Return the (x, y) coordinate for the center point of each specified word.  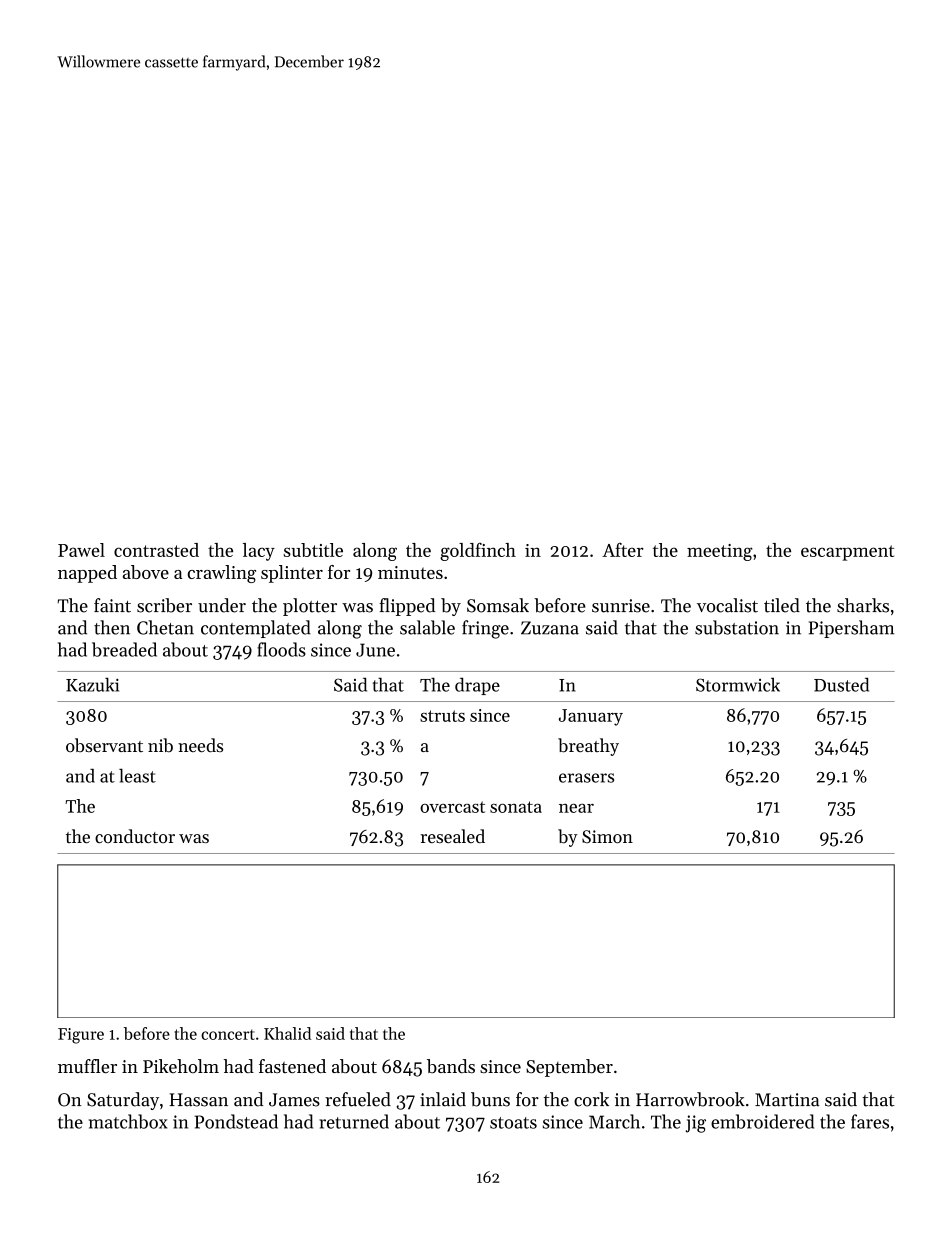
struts (442, 716)
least (137, 775)
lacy (259, 552)
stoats (513, 1123)
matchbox (128, 1121)
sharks (863, 605)
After (623, 550)
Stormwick (738, 685)
